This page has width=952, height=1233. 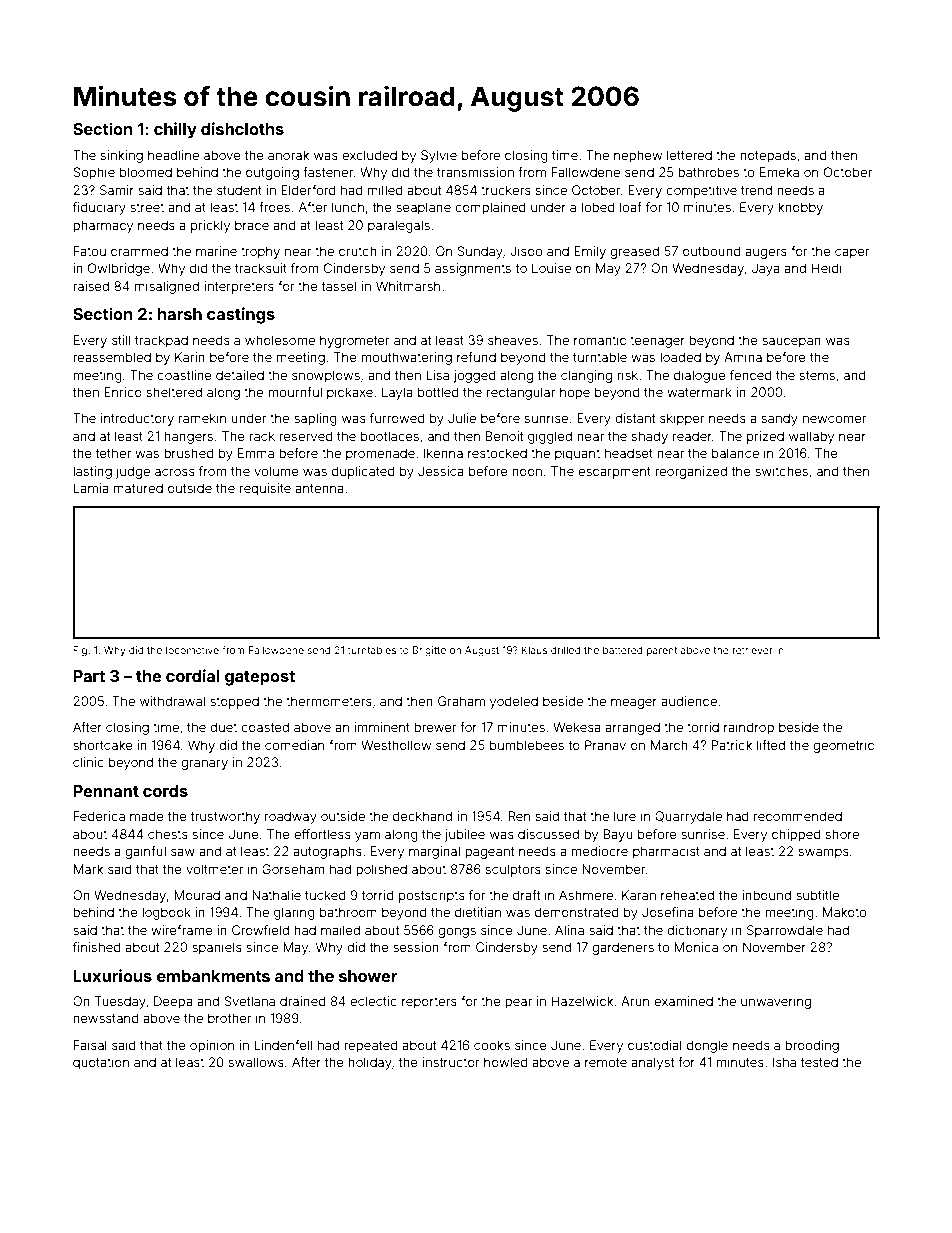 I want to click on notepads, so click(x=768, y=156).
